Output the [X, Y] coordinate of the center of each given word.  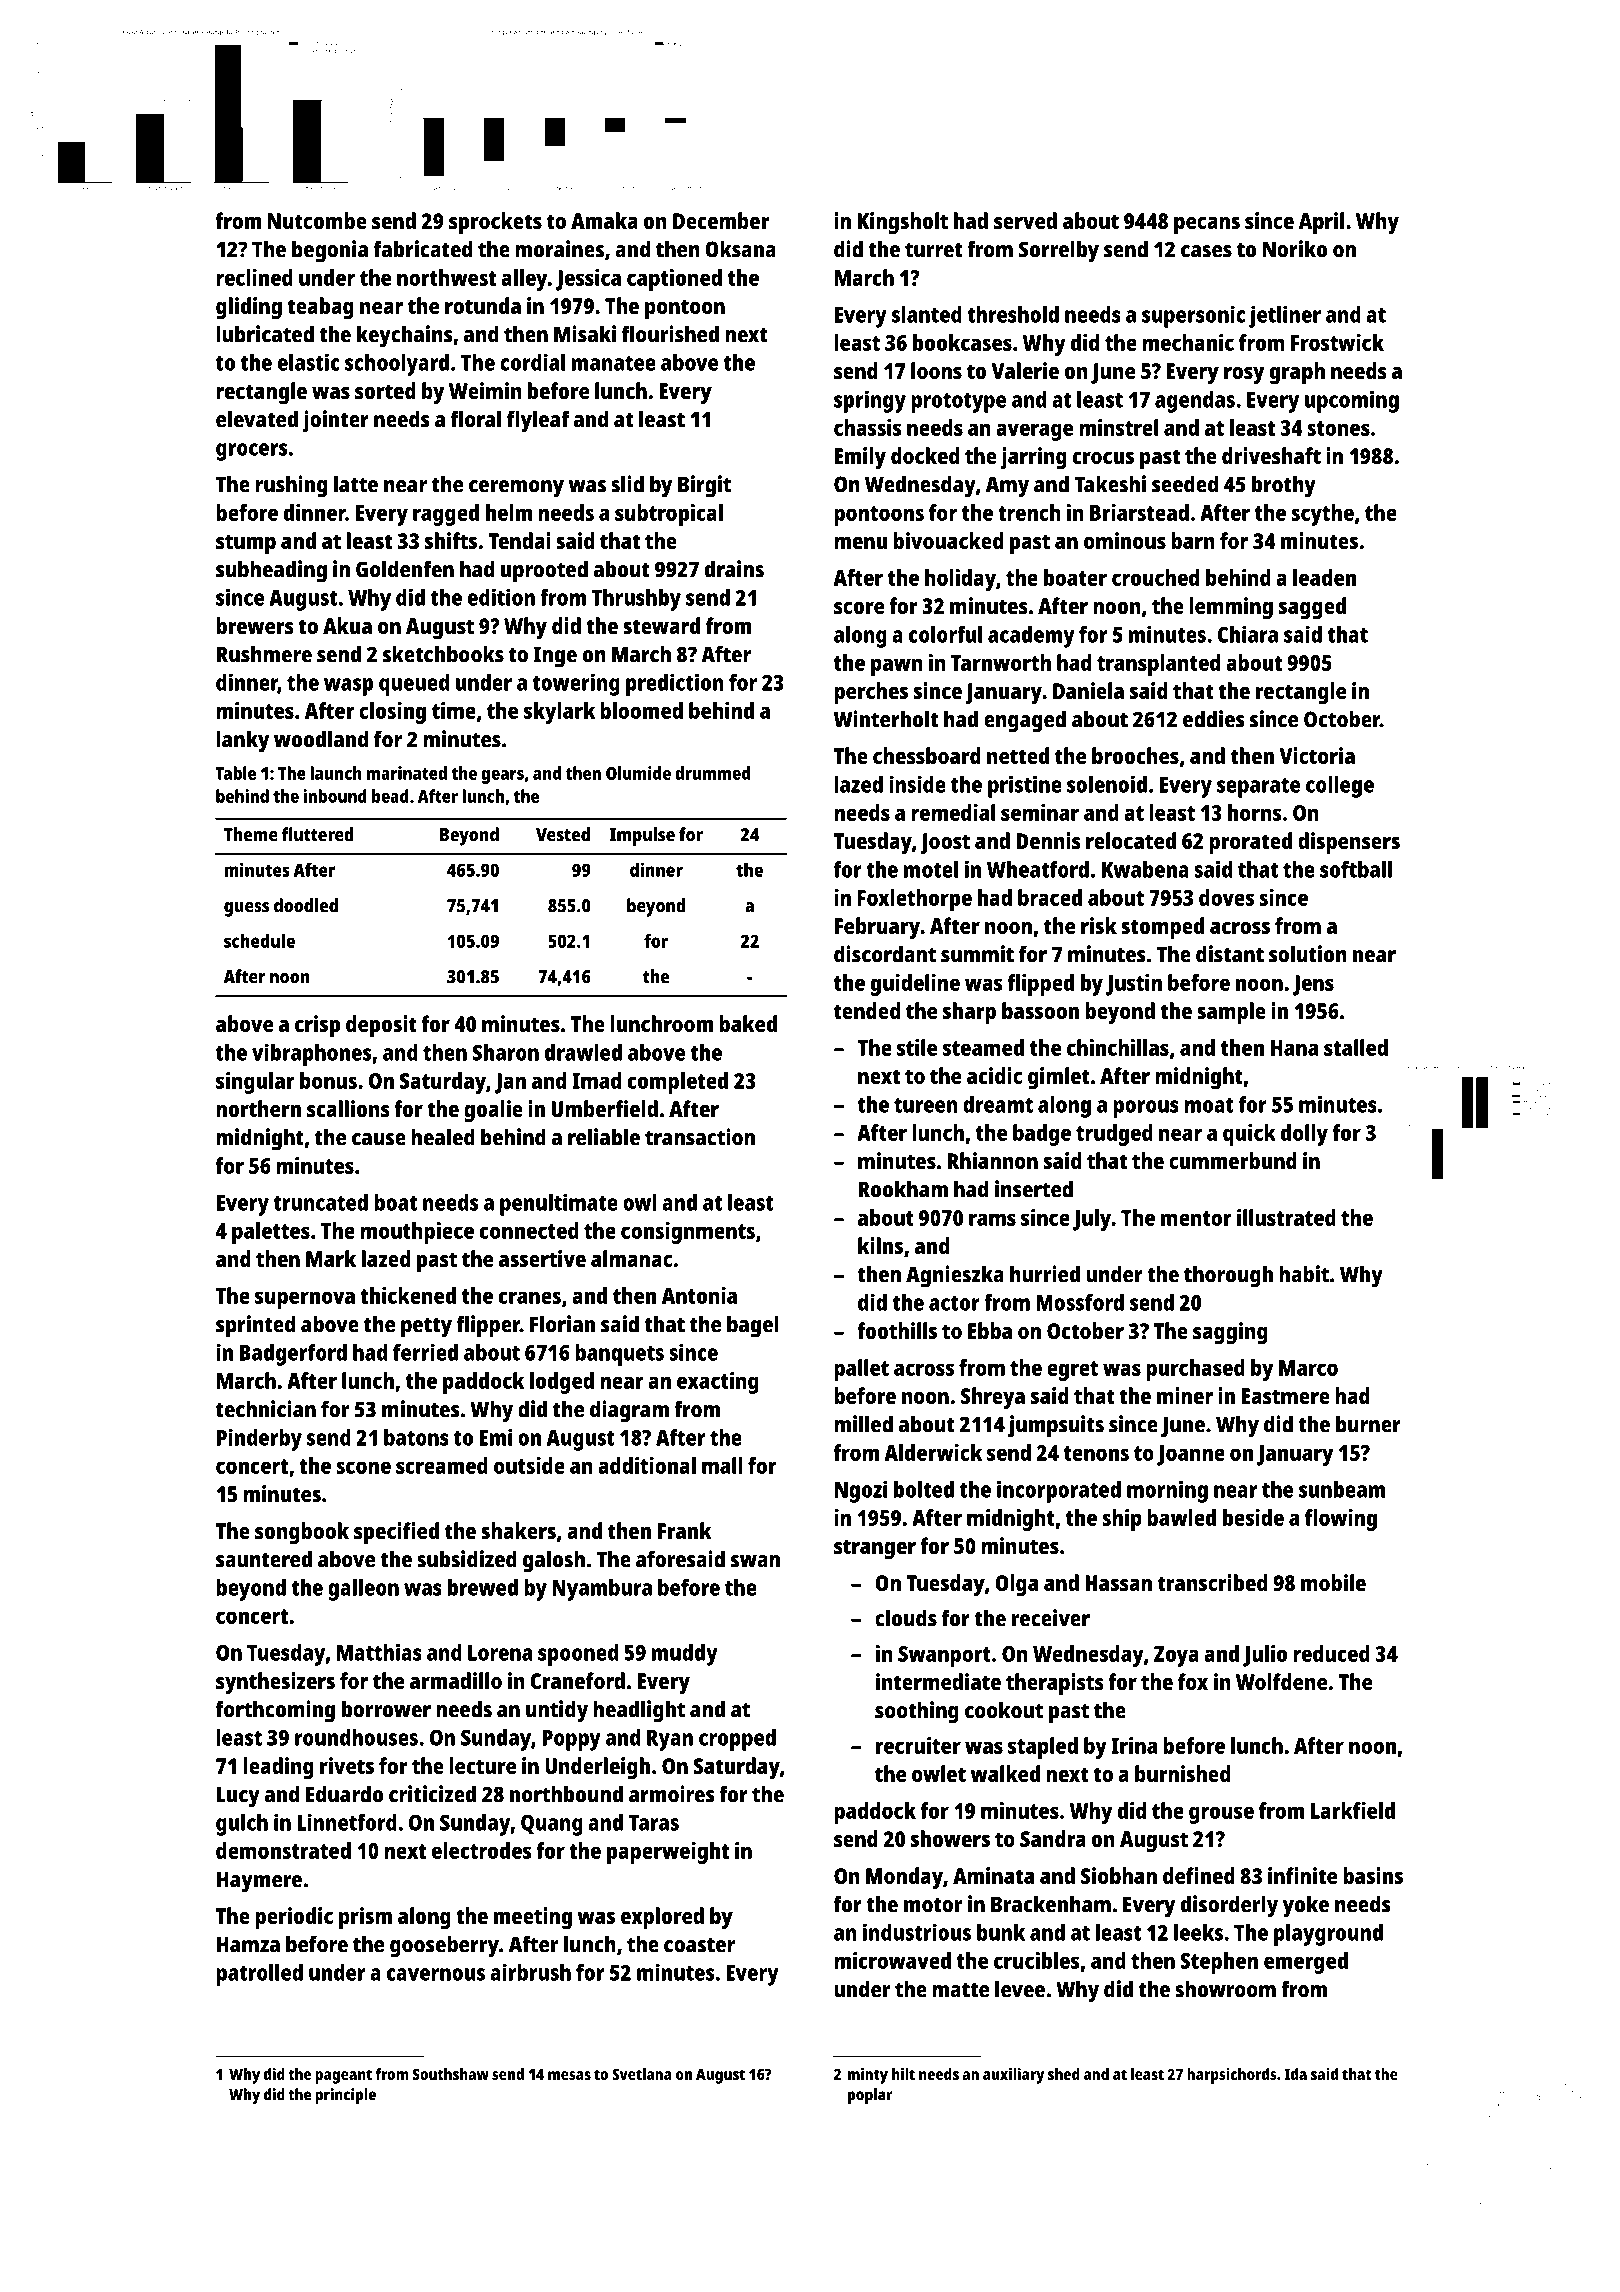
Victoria [1317, 755]
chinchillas [1118, 1047]
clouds [906, 1618]
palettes [271, 1233]
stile [917, 1047]
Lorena [500, 1653]
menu [860, 543]
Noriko [1295, 249]
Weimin [485, 390]
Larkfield [1353, 1810]
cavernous [436, 1974]
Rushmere [264, 654]
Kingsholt [902, 223]
